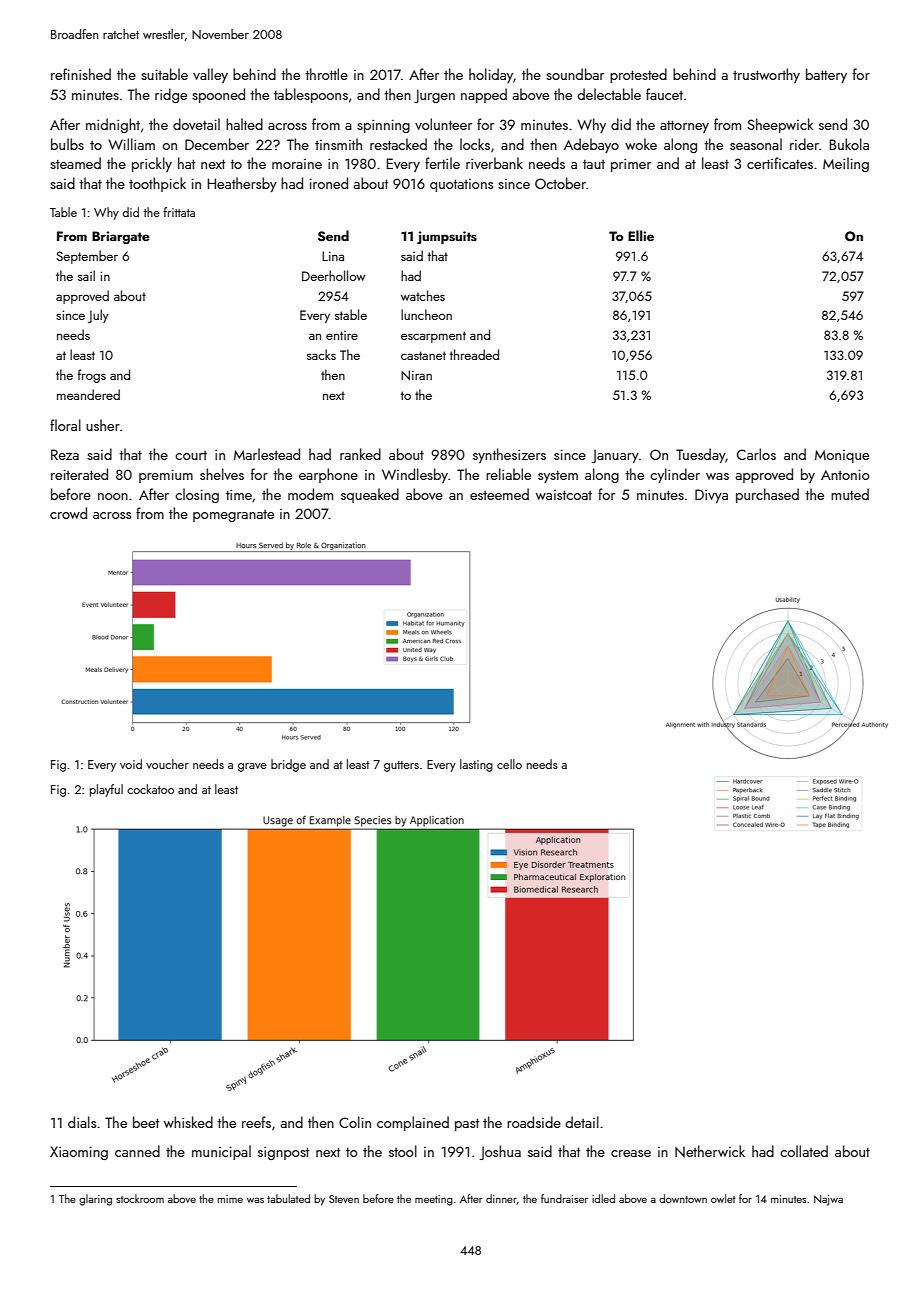 The width and height of the image is (920, 1307). Describe the element at coordinates (564, 1198) in the image. I see `fundraiser` at that location.
